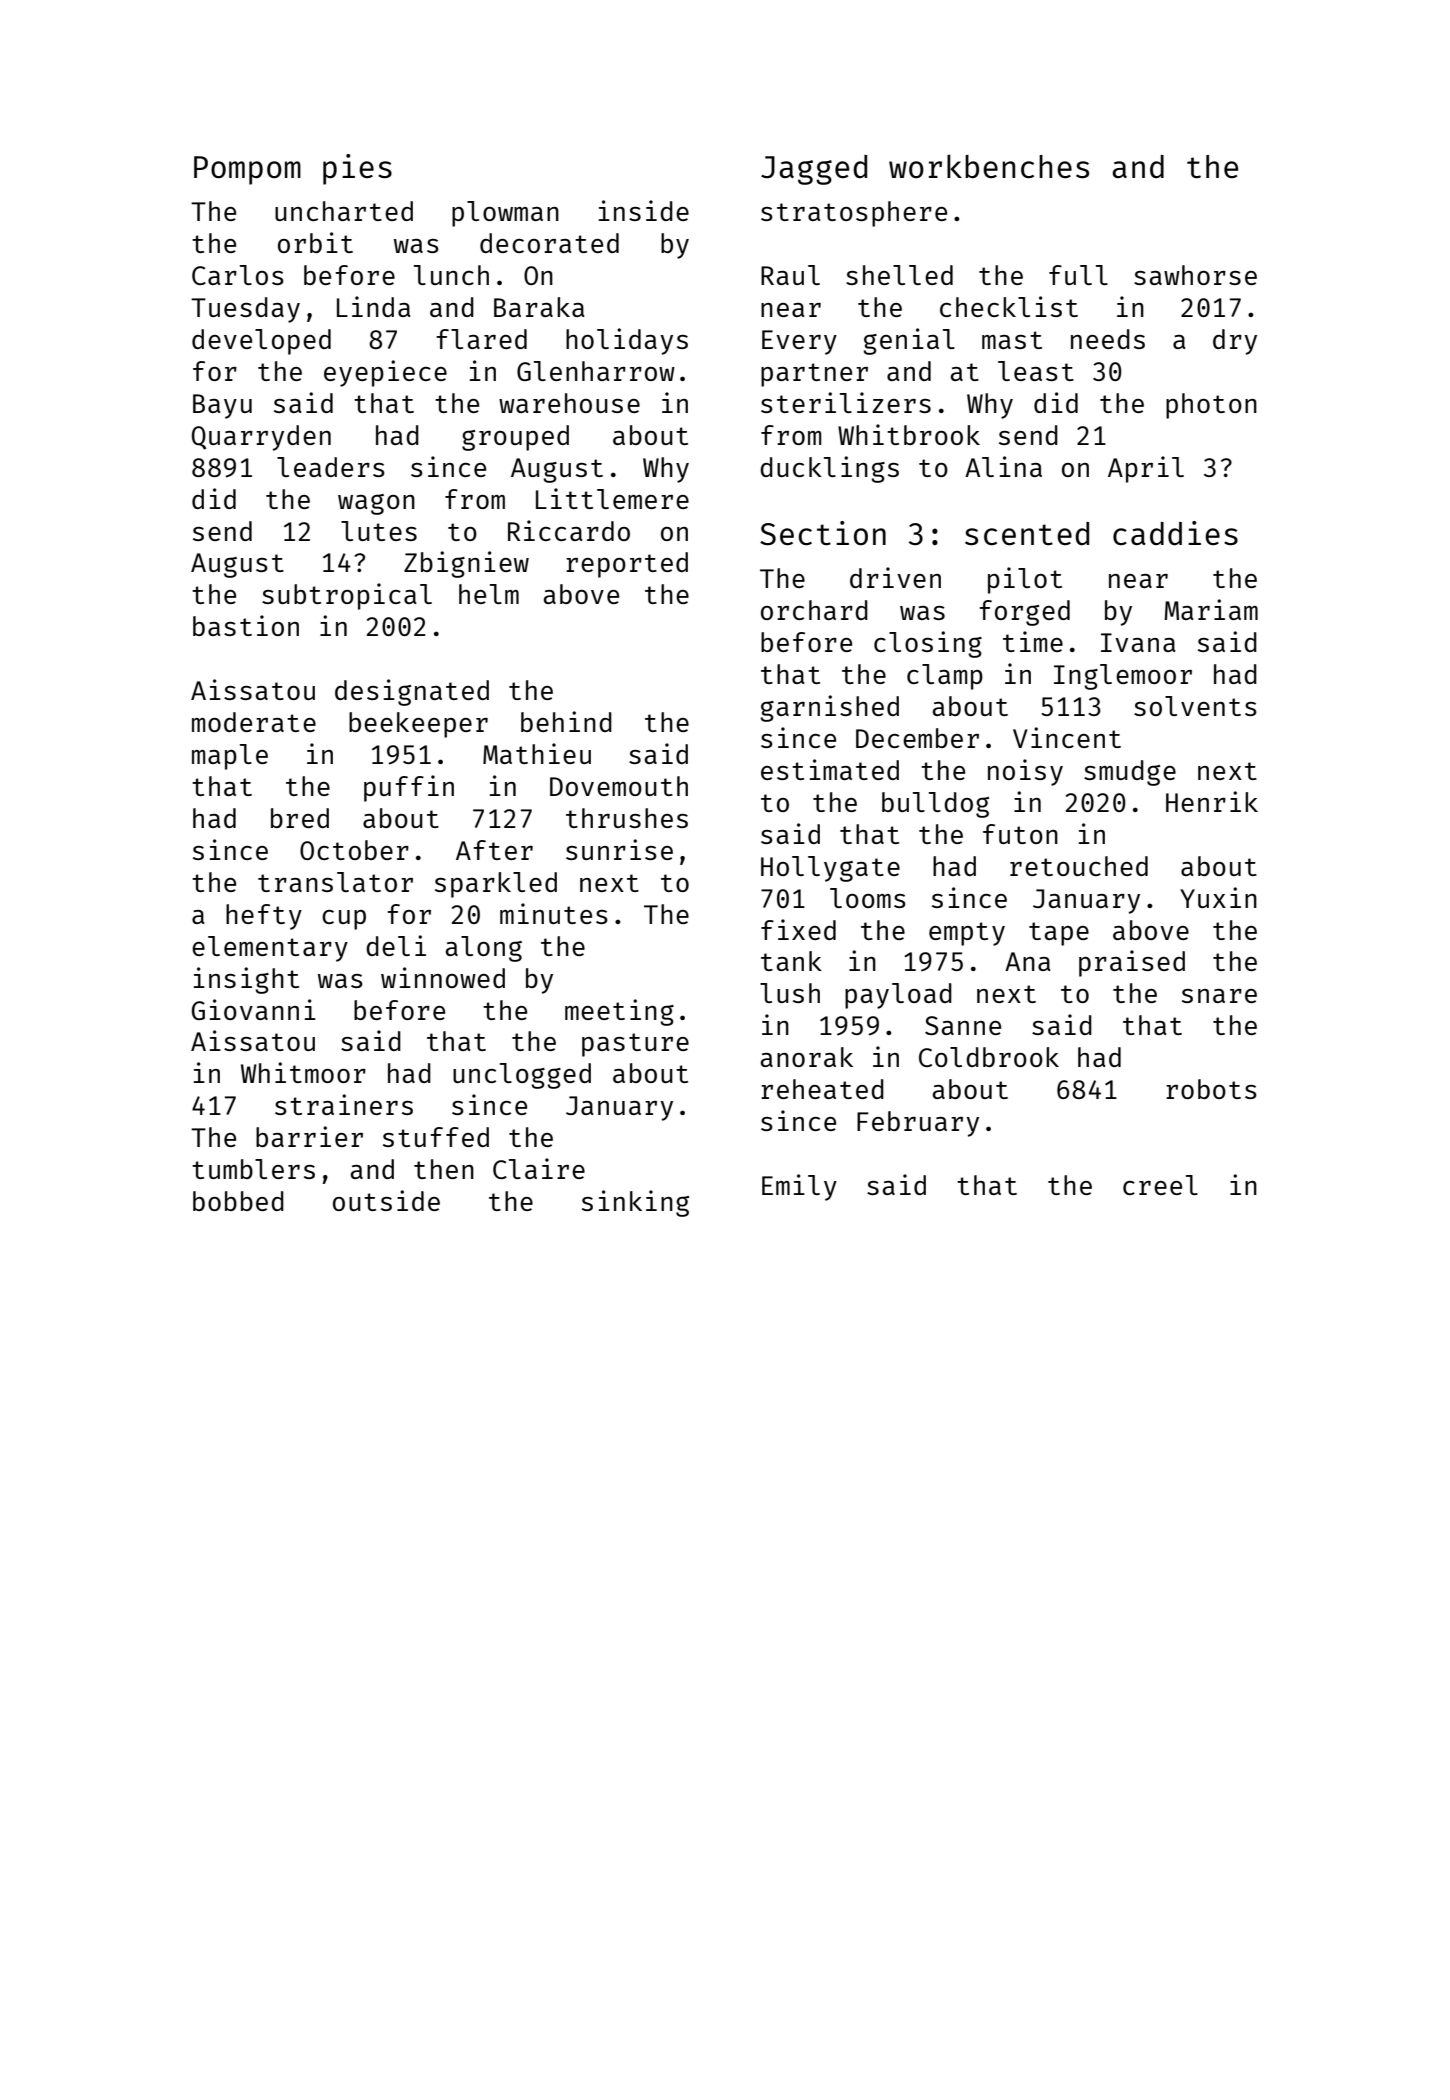  Describe the element at coordinates (899, 275) in the image. I see `shelled` at that location.
